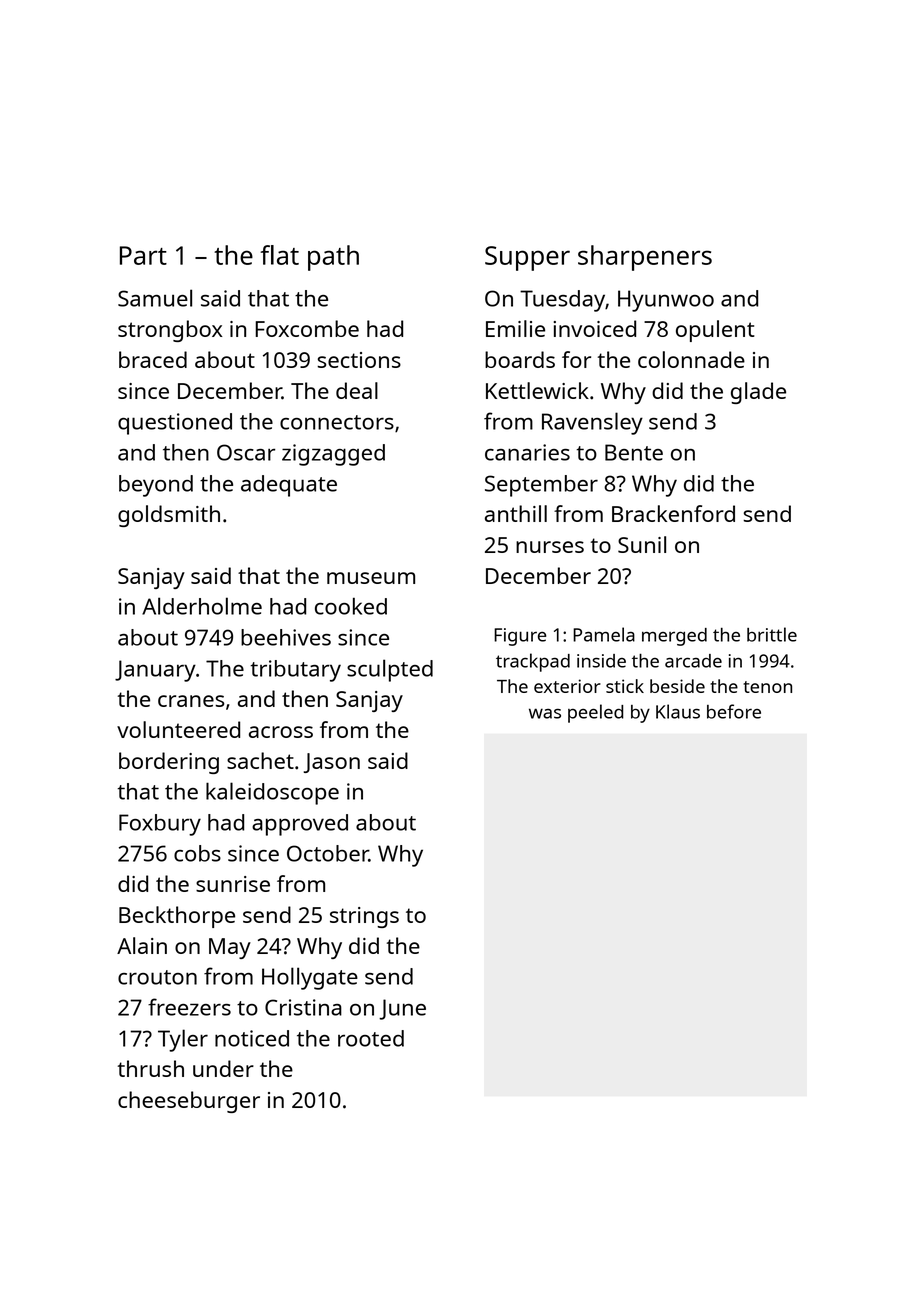  I want to click on Alderholme, so click(202, 606).
